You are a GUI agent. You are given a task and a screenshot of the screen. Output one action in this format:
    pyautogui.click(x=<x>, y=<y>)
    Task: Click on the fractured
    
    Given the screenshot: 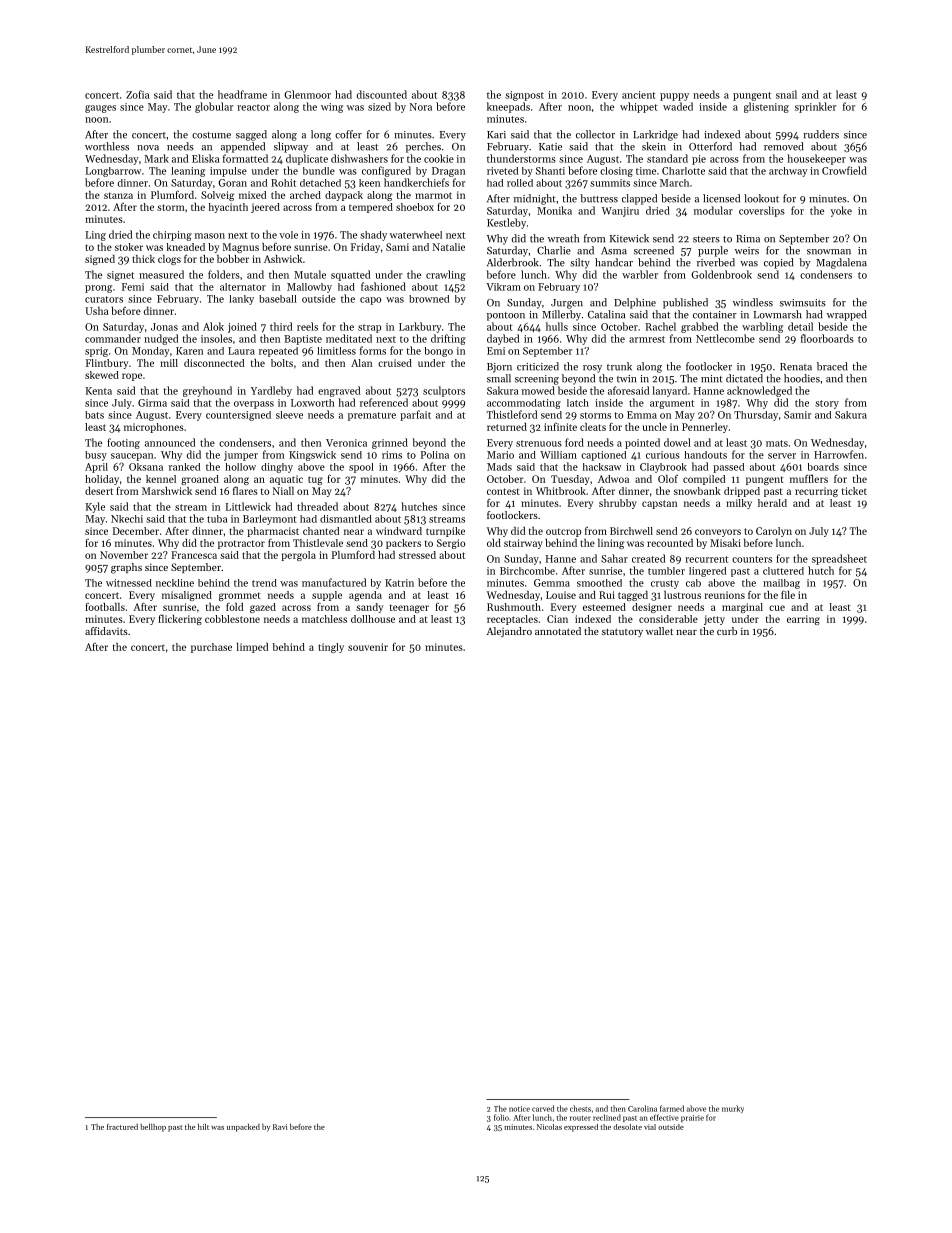 What is the action you would take?
    pyautogui.click(x=122, y=1127)
